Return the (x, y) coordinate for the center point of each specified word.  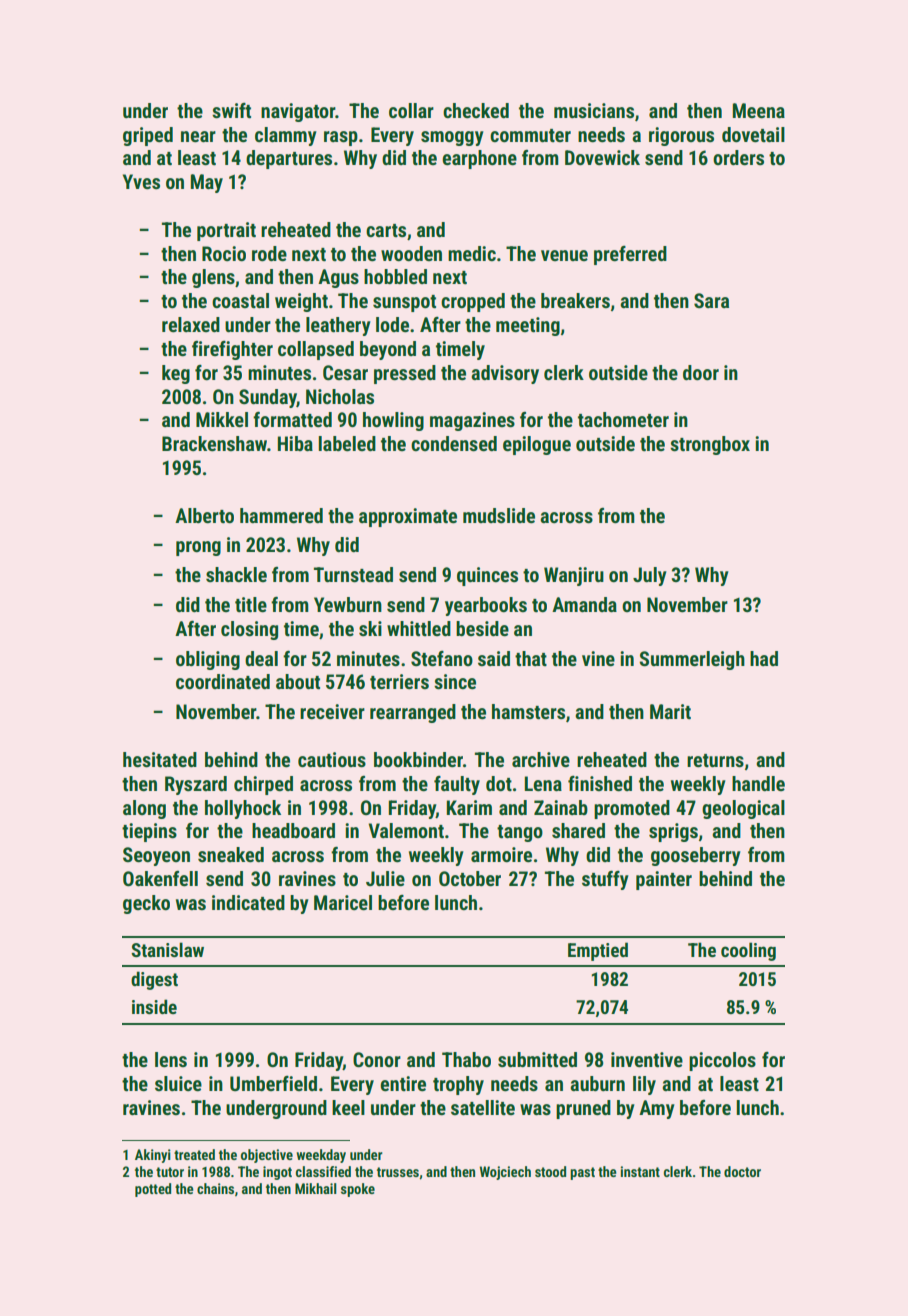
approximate (408, 517)
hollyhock (243, 809)
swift (231, 110)
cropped (473, 302)
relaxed (191, 324)
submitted (537, 1059)
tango (520, 833)
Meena (759, 110)
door (701, 372)
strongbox (710, 445)
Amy (657, 1109)
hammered (281, 515)
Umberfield (273, 1083)
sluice (178, 1083)
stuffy (605, 880)
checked (476, 110)
